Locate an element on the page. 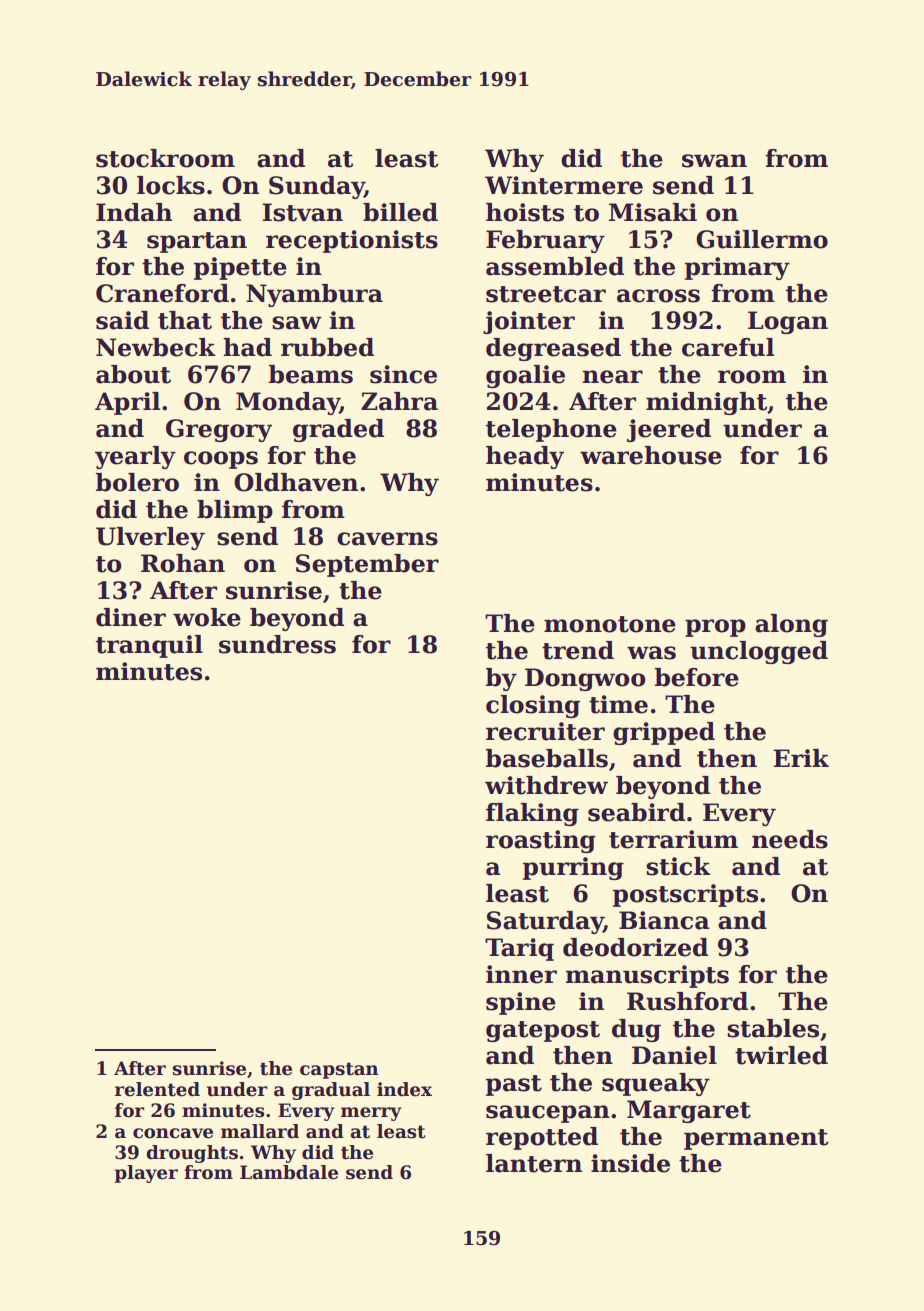  goalie is located at coordinates (525, 376).
